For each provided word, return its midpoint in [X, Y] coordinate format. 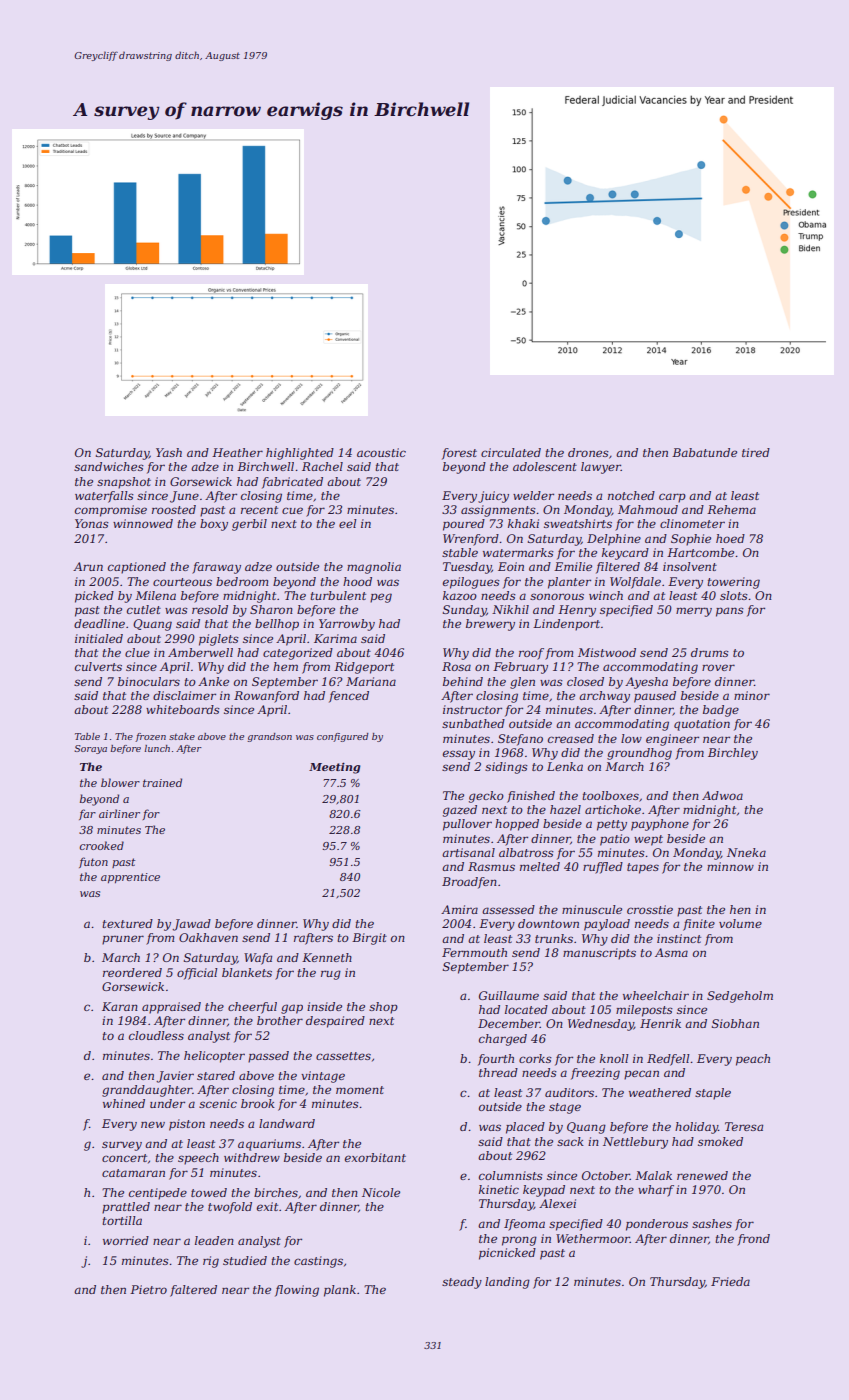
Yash [169, 452]
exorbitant [375, 1157]
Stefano [520, 740]
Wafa [258, 959]
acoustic [381, 452]
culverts [98, 666]
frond [753, 1240]
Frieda [730, 1281]
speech [198, 1159]
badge [721, 711]
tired [756, 452]
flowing [297, 1291]
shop [383, 1008]
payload [607, 925]
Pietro [148, 1289]
